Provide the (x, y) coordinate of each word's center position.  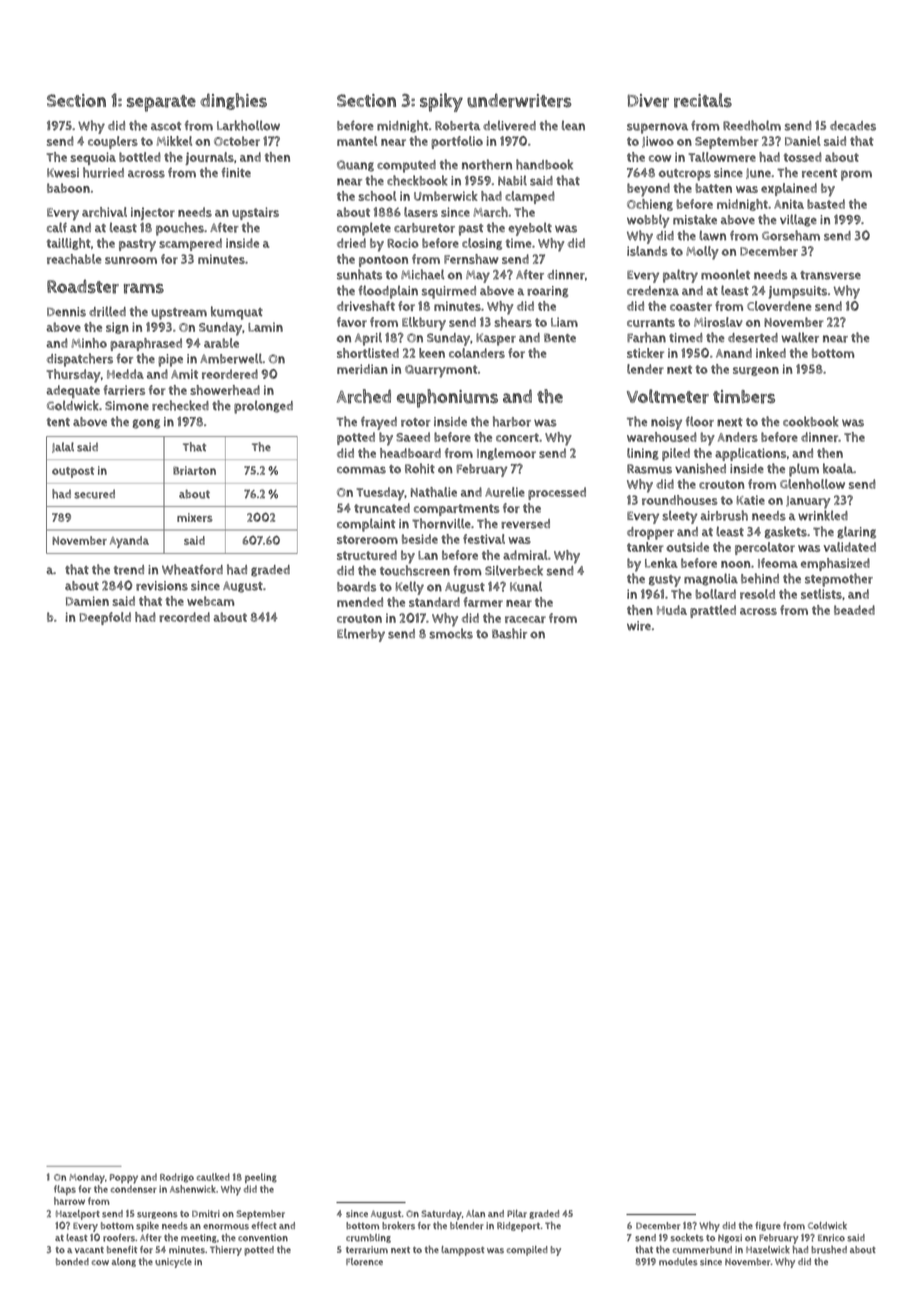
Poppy (124, 1179)
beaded (854, 610)
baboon (68, 188)
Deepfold (105, 618)
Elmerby (361, 635)
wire (639, 626)
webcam (210, 601)
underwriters (519, 100)
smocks (451, 633)
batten (714, 188)
